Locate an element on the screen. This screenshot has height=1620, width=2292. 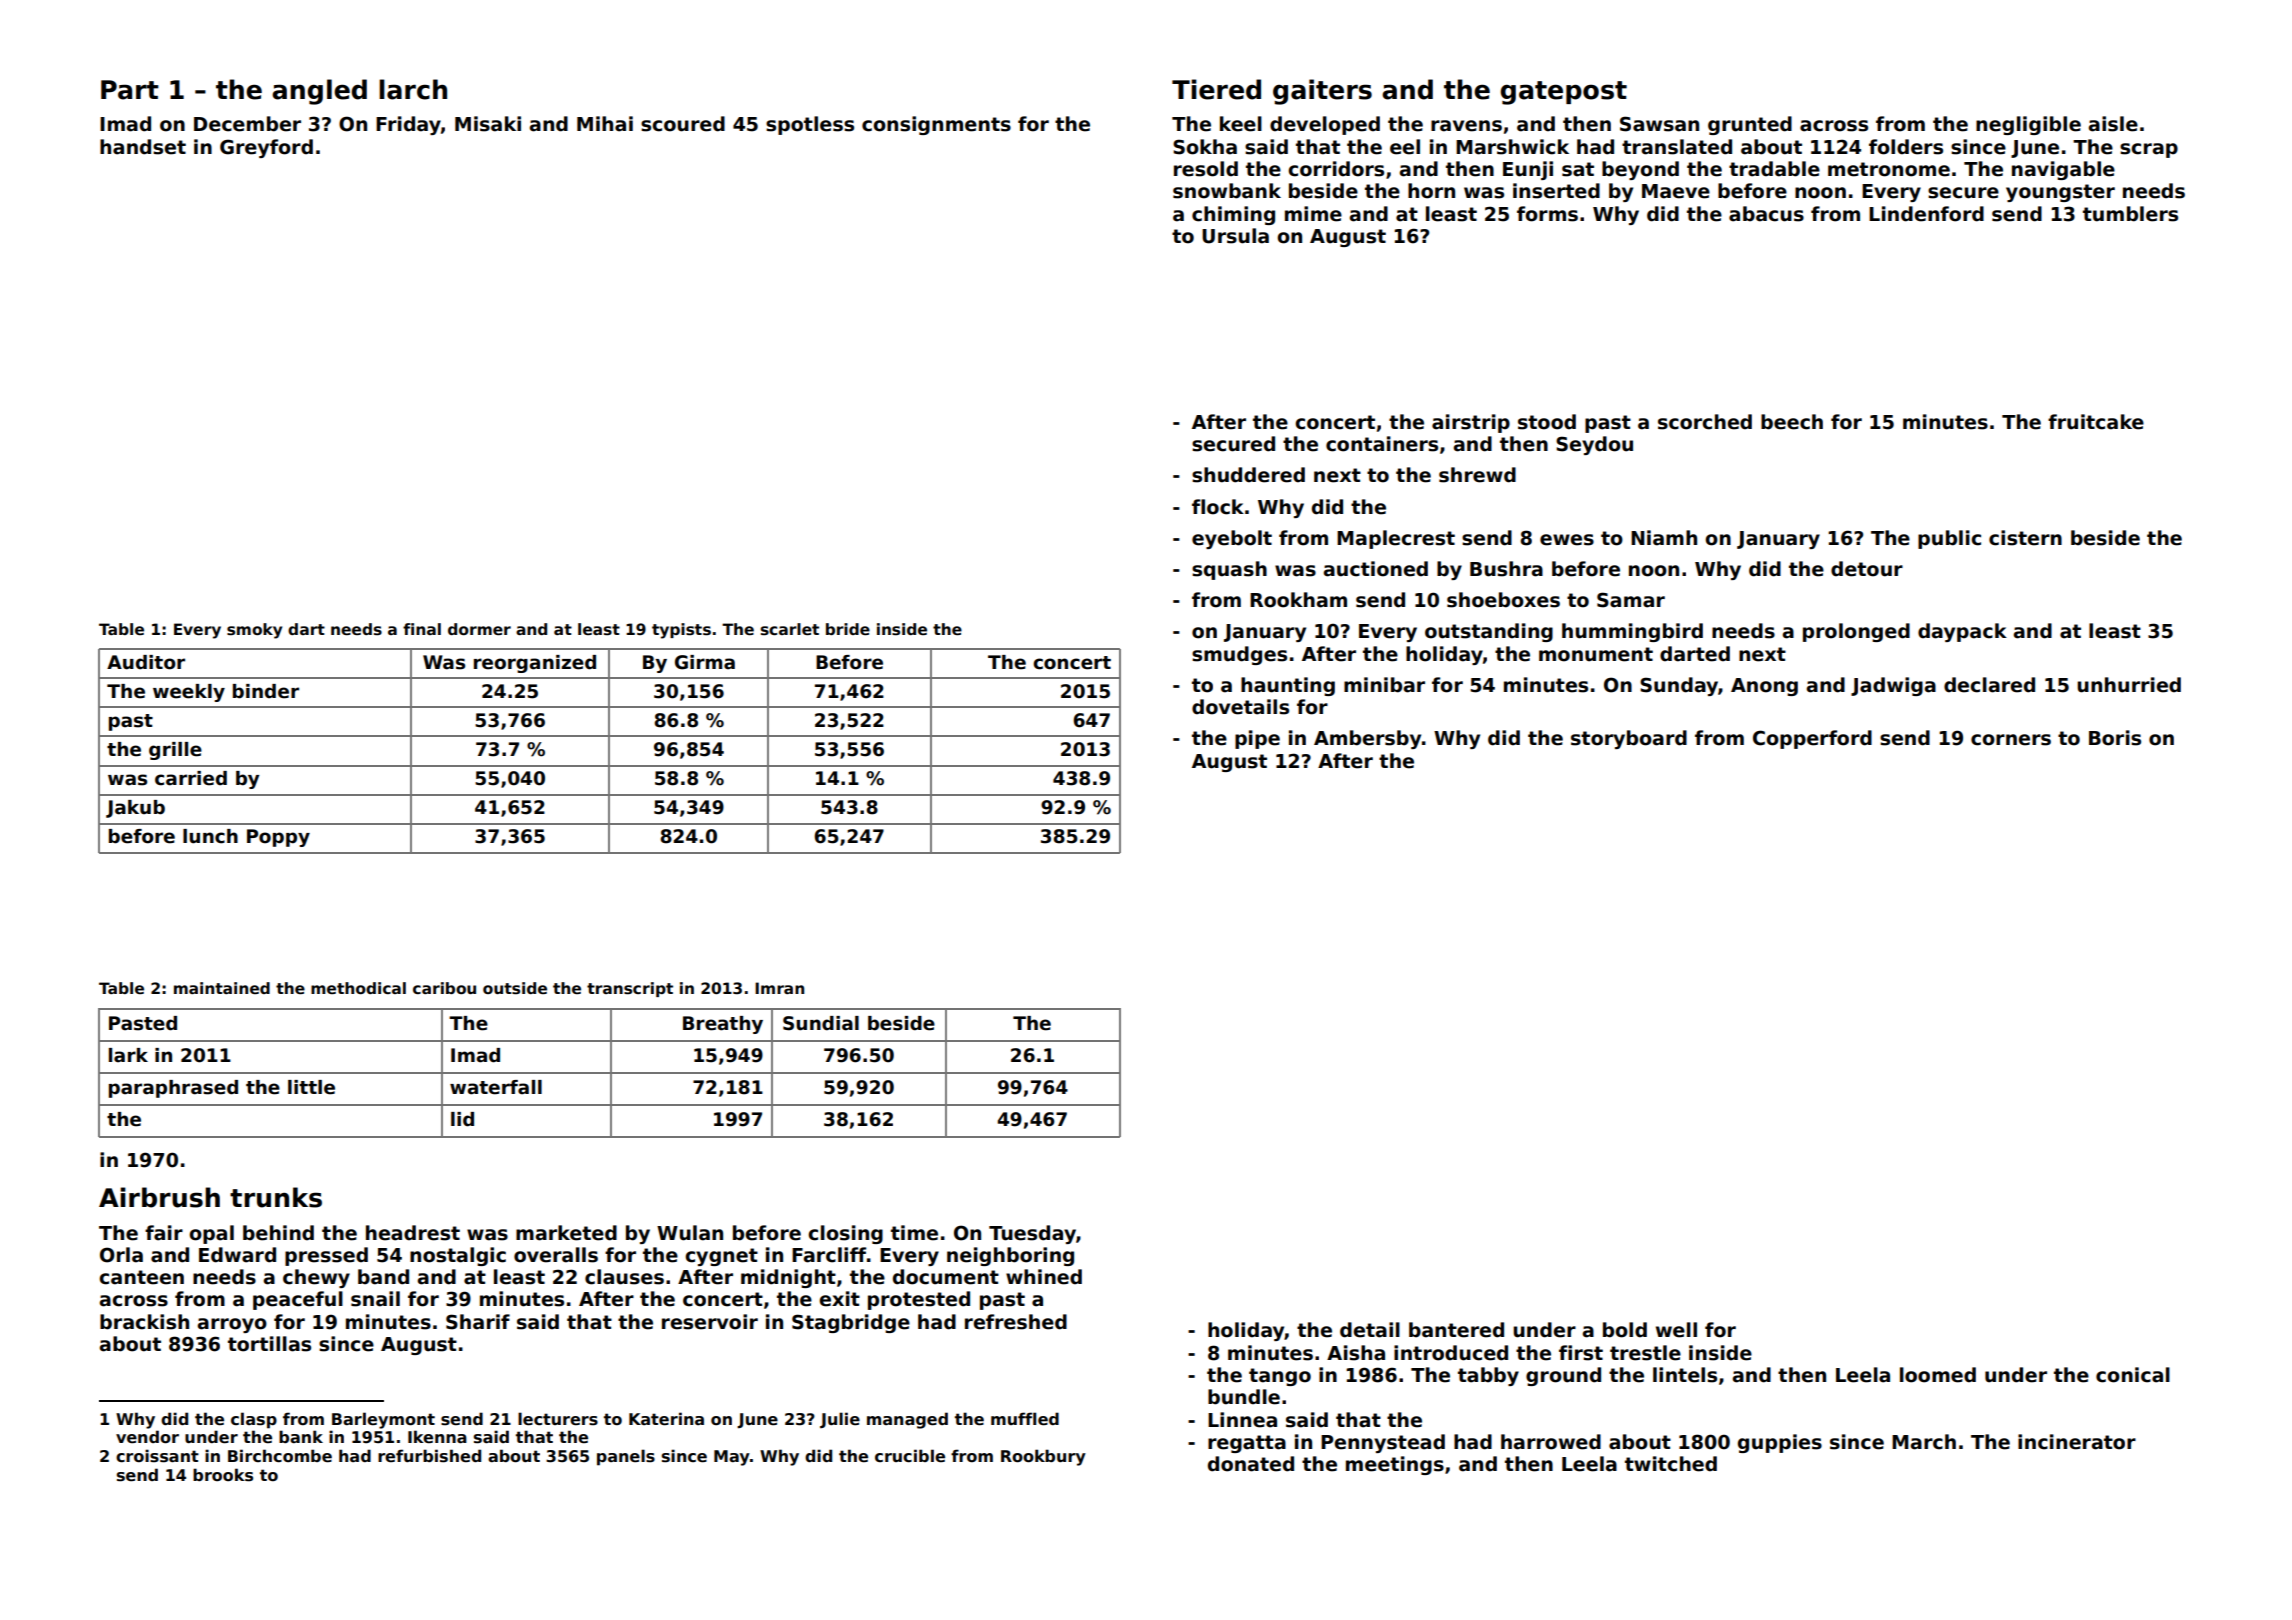
gaiters is located at coordinates (1322, 92).
